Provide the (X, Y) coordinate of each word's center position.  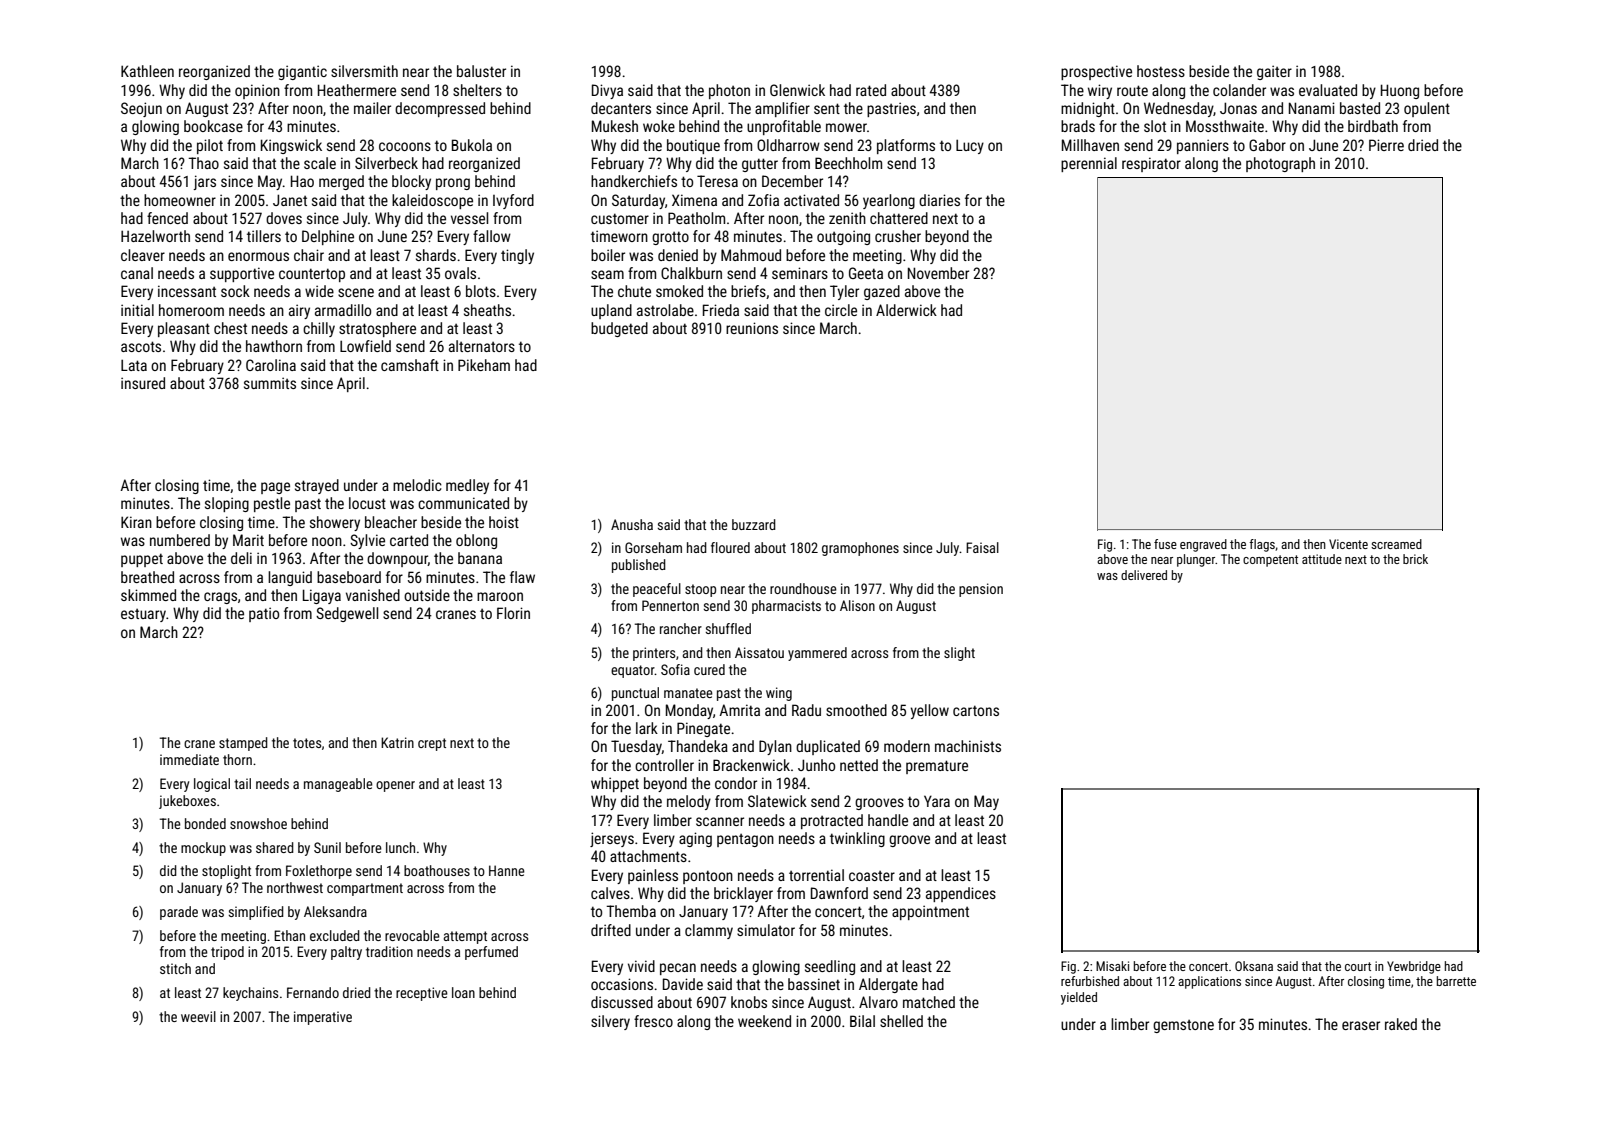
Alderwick (906, 310)
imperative (323, 1018)
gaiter (1274, 72)
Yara (937, 801)
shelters (477, 90)
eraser (1361, 1025)
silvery (610, 1022)
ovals (460, 273)
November (938, 273)
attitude (1322, 559)
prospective (1096, 72)
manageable (338, 785)
